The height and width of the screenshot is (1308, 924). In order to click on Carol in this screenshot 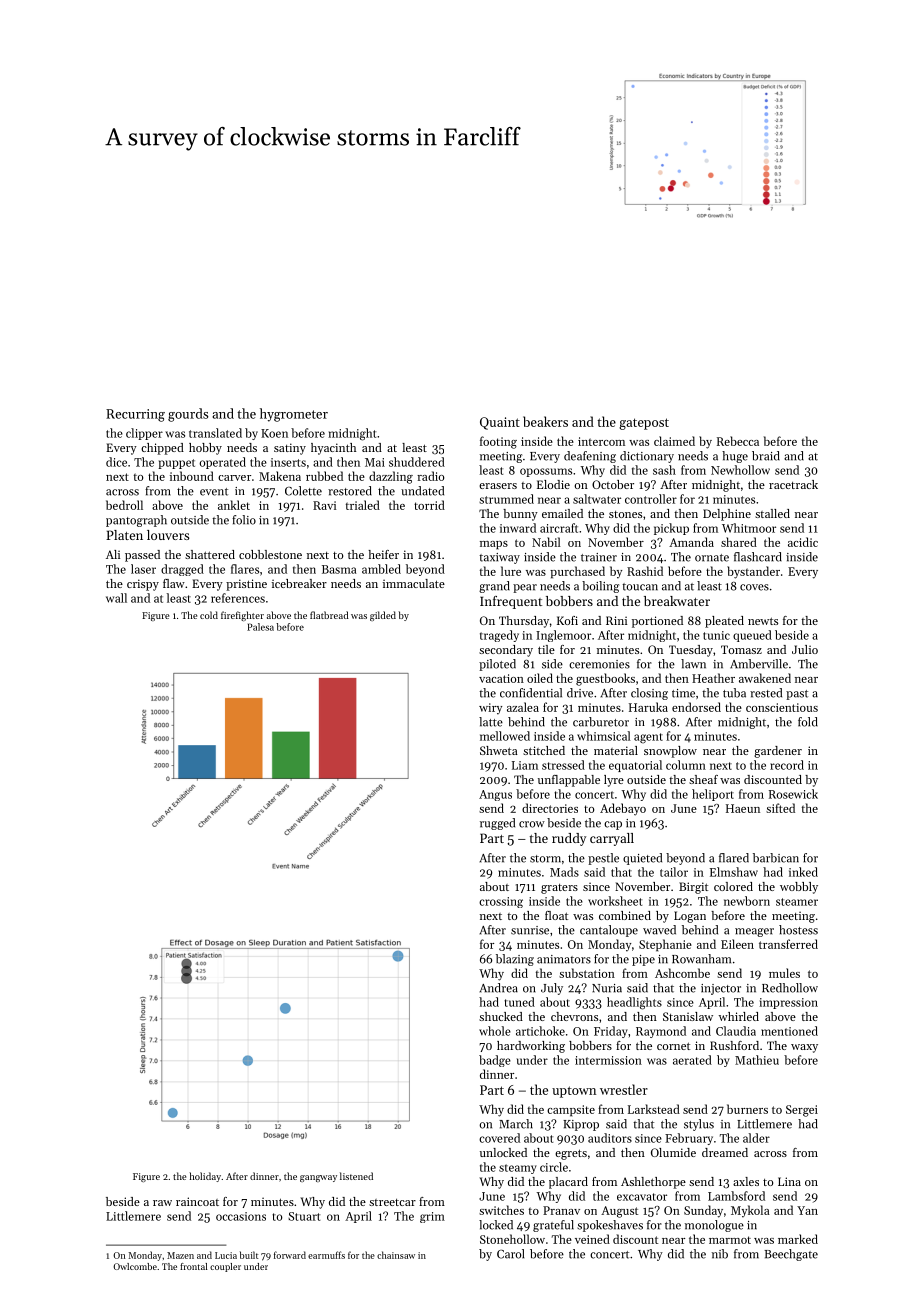, I will do `click(510, 1254)`.
